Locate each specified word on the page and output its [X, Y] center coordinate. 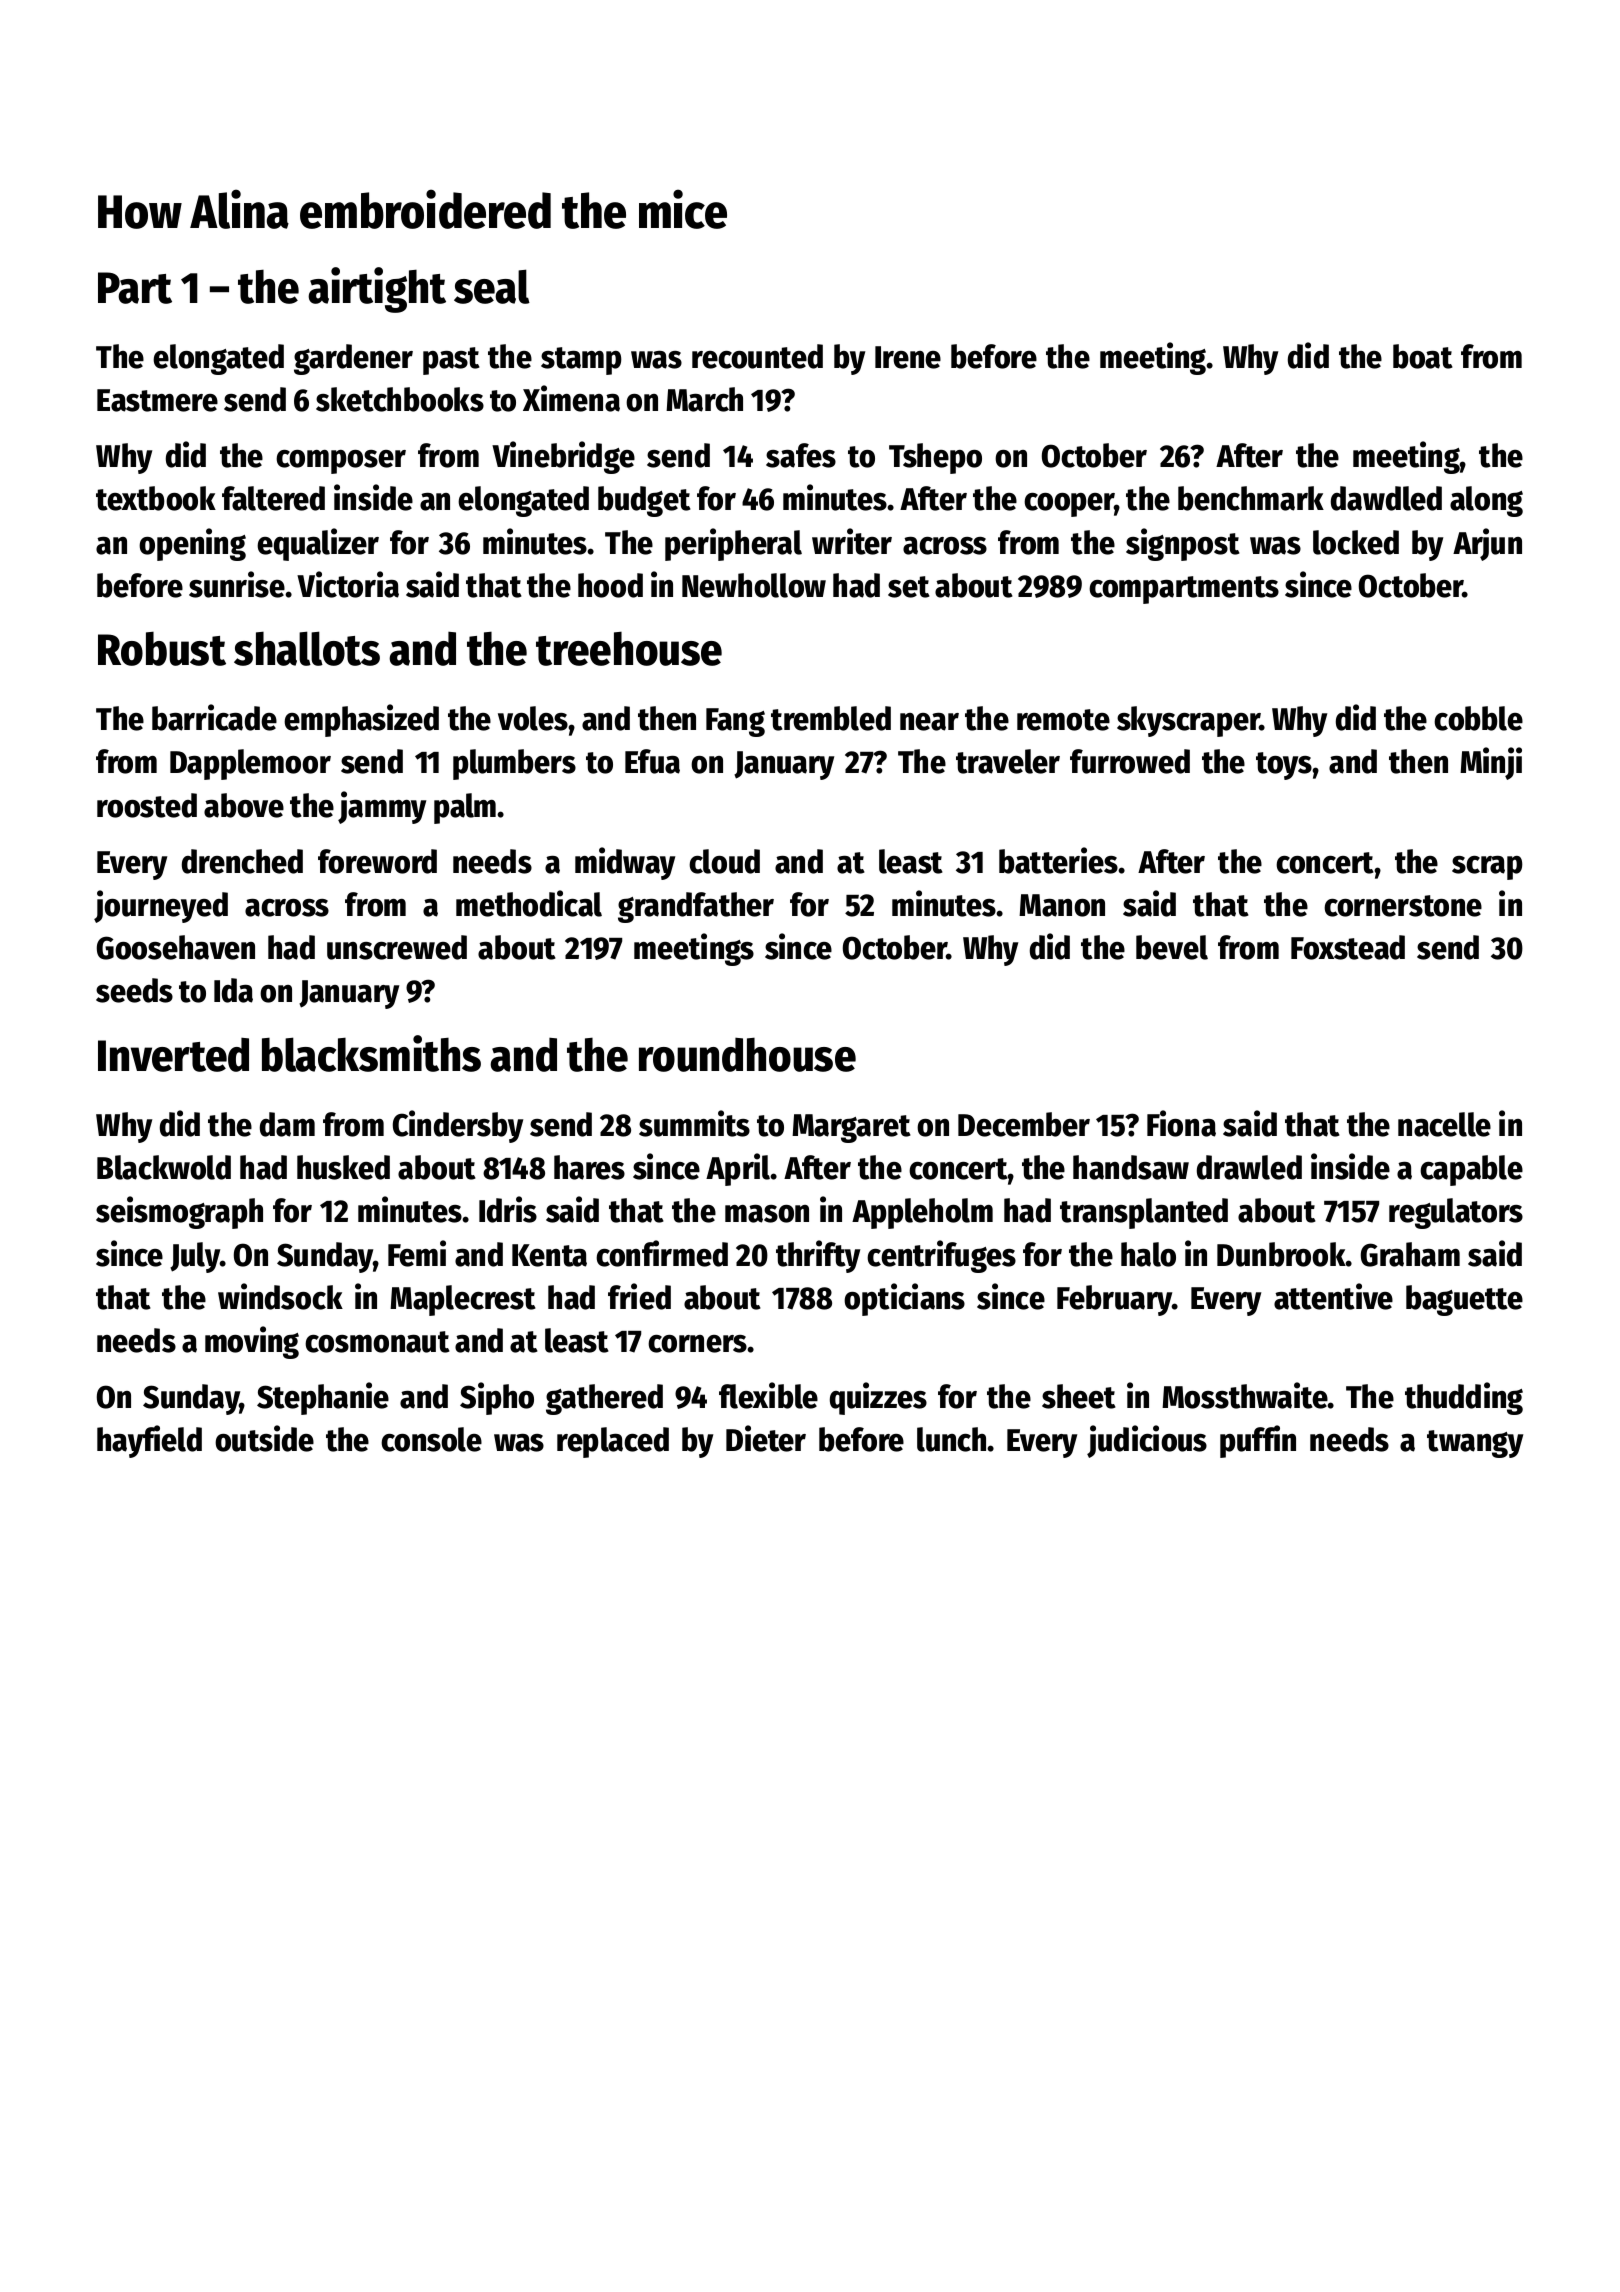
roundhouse [747, 1054]
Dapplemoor [250, 764]
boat [1423, 356]
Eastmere [157, 400]
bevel [1172, 947]
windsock [280, 1296]
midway [625, 863]
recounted [757, 356]
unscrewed [397, 947]
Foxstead [1348, 947]
